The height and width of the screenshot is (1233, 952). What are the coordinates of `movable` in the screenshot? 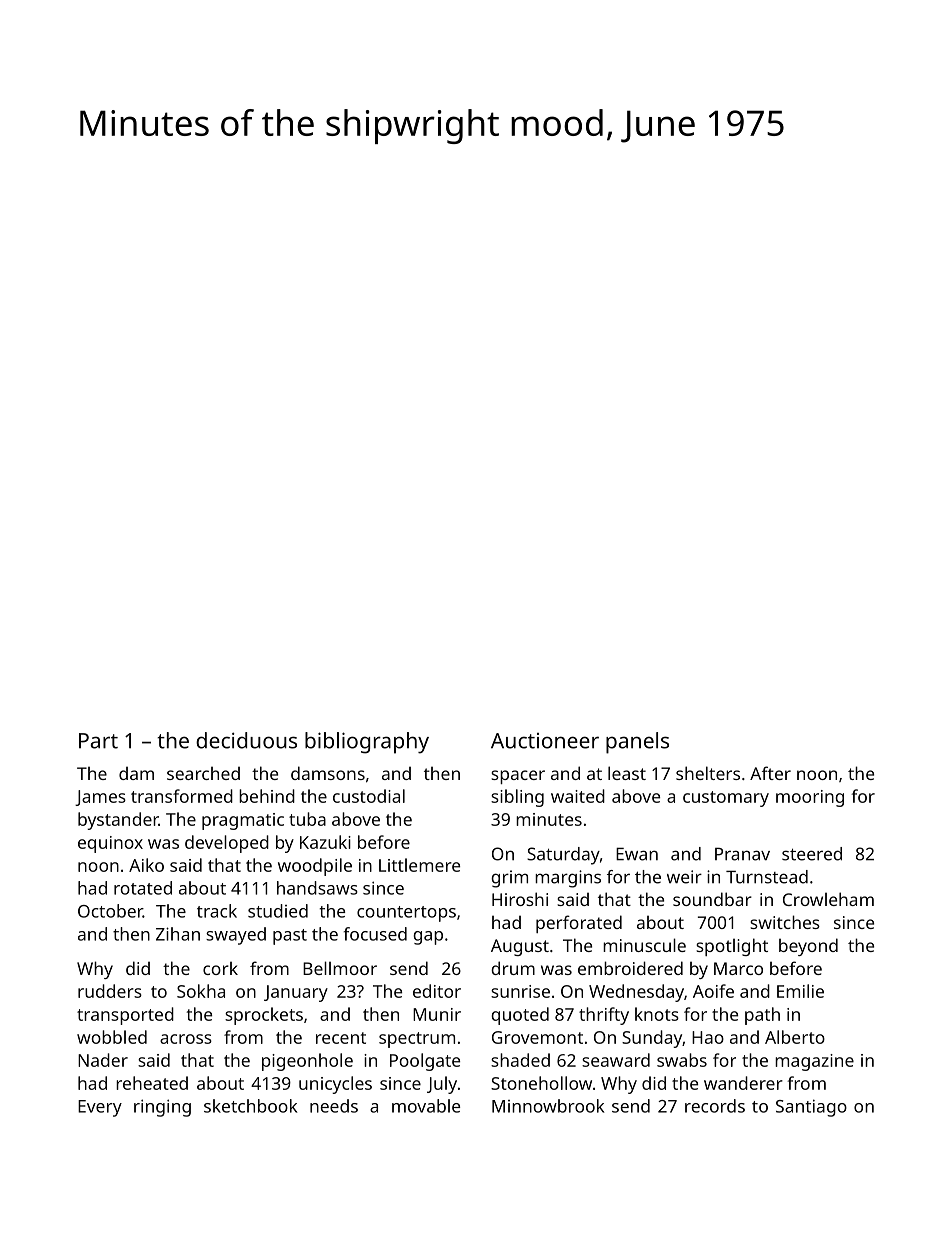 It's located at (426, 1106).
